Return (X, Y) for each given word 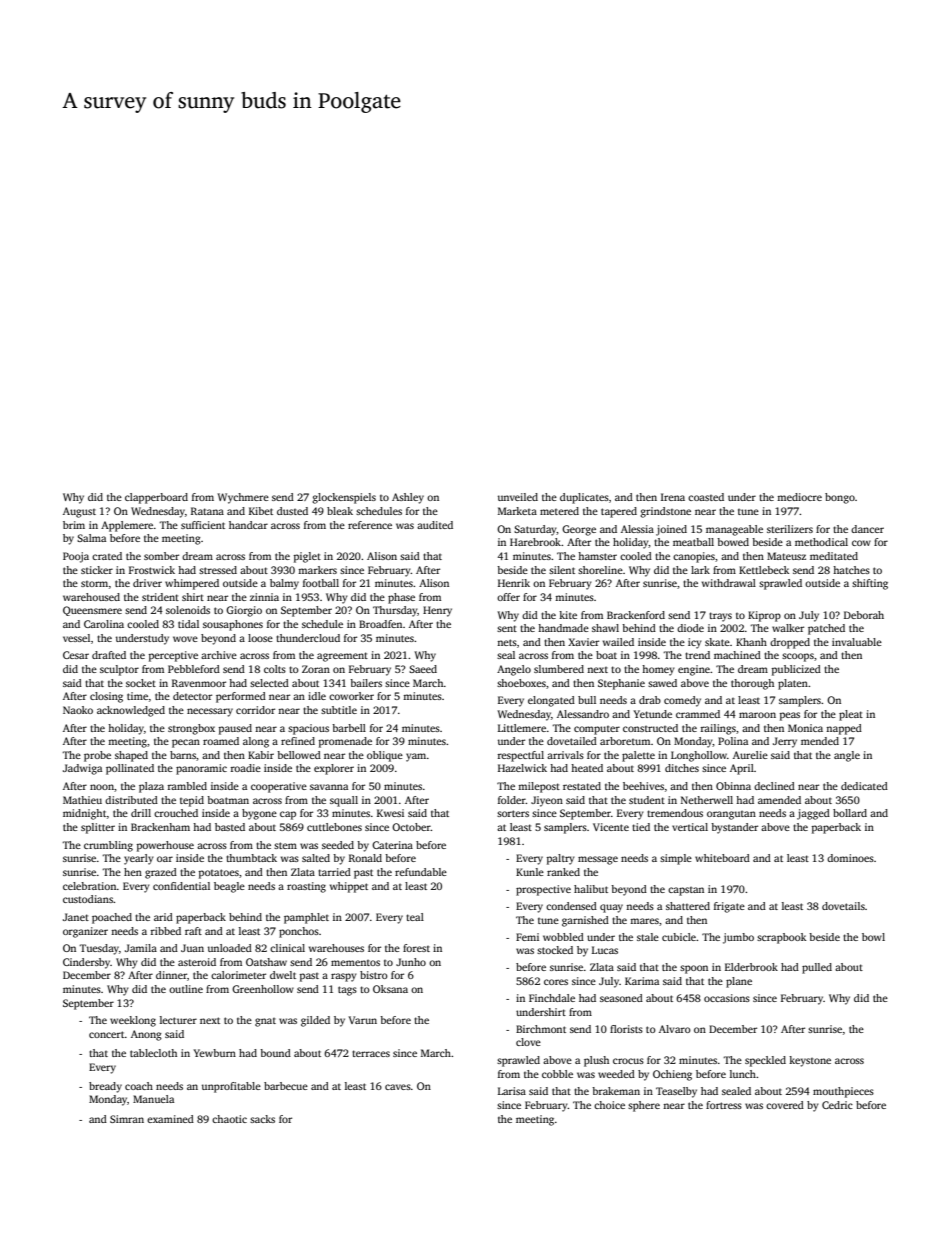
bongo (840, 498)
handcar (248, 525)
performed (241, 697)
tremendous (675, 813)
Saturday (535, 530)
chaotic (229, 1119)
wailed (618, 642)
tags (347, 991)
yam (416, 757)
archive (219, 655)
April (742, 769)
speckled (765, 1061)
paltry (561, 859)
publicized (796, 670)
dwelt (283, 975)
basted (230, 827)
